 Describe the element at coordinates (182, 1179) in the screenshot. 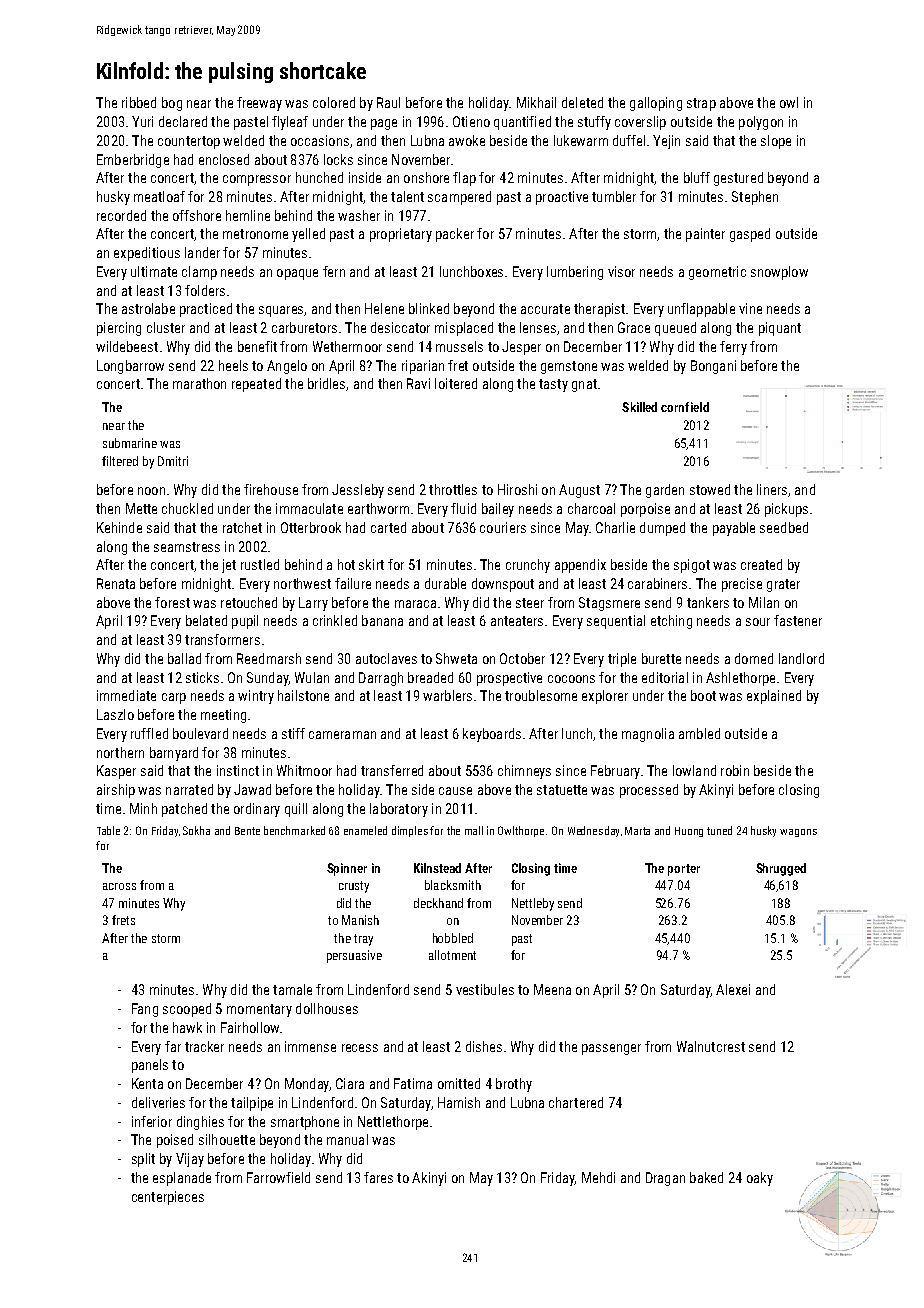

I see `esplanade` at that location.
